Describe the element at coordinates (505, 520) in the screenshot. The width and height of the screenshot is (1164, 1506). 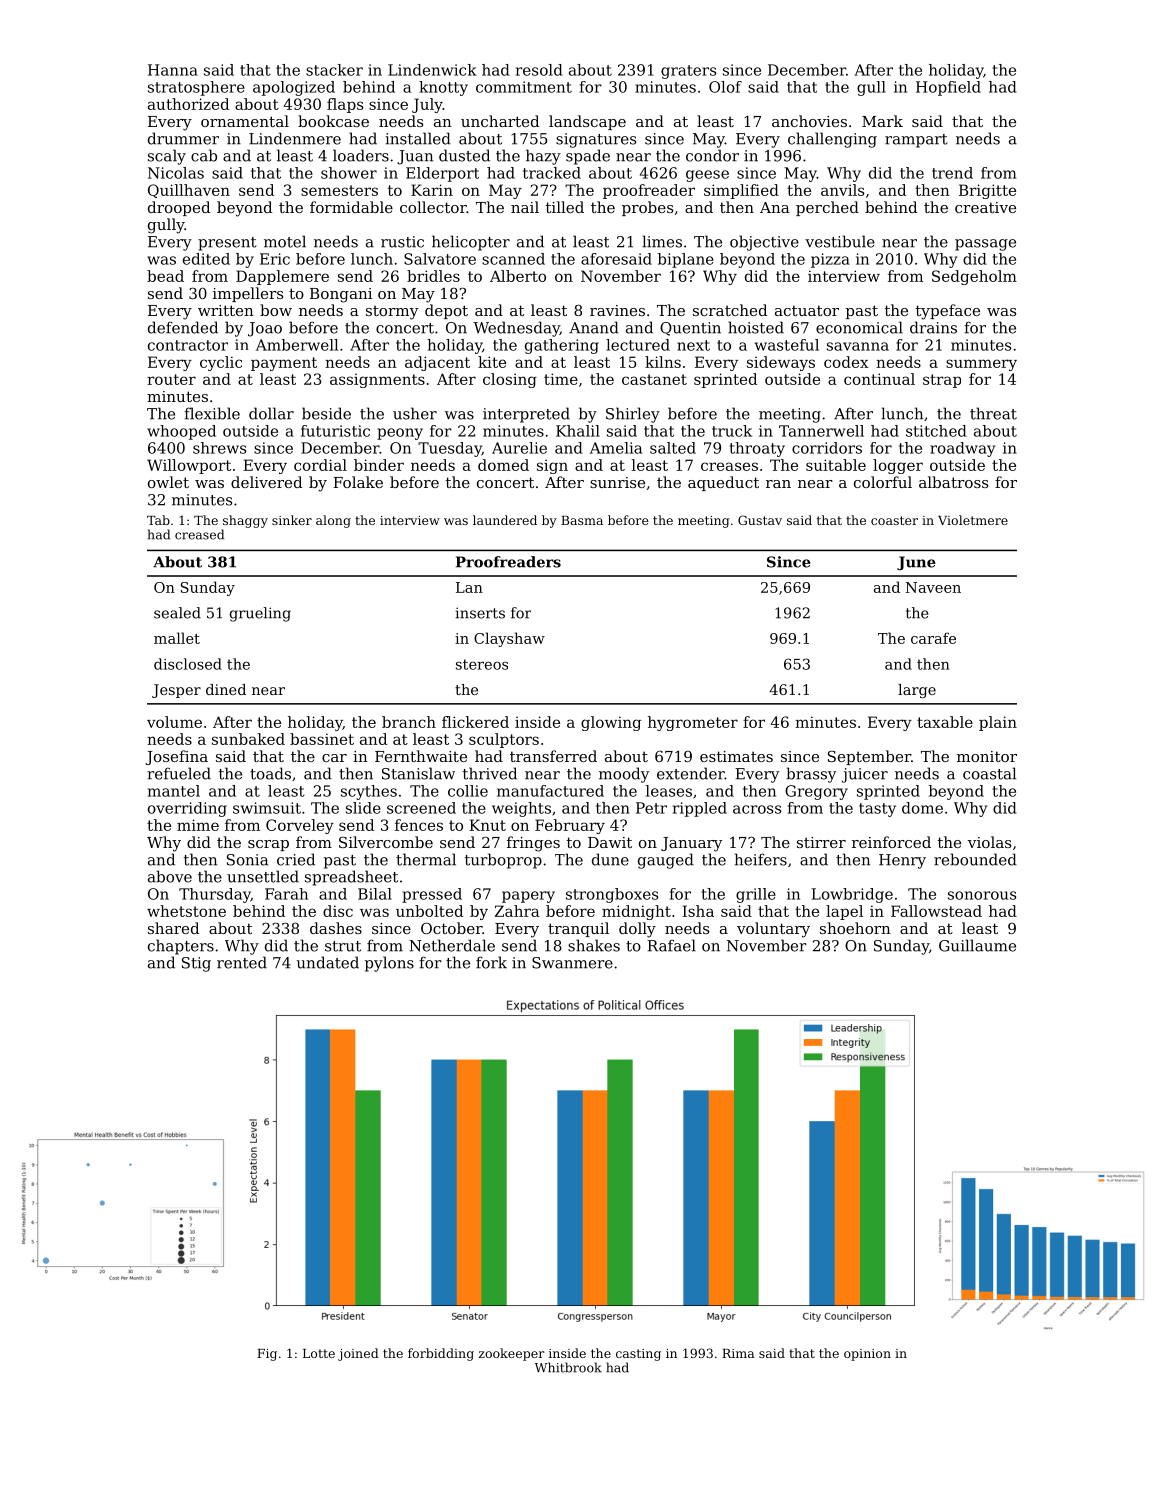
I see `laundered` at that location.
